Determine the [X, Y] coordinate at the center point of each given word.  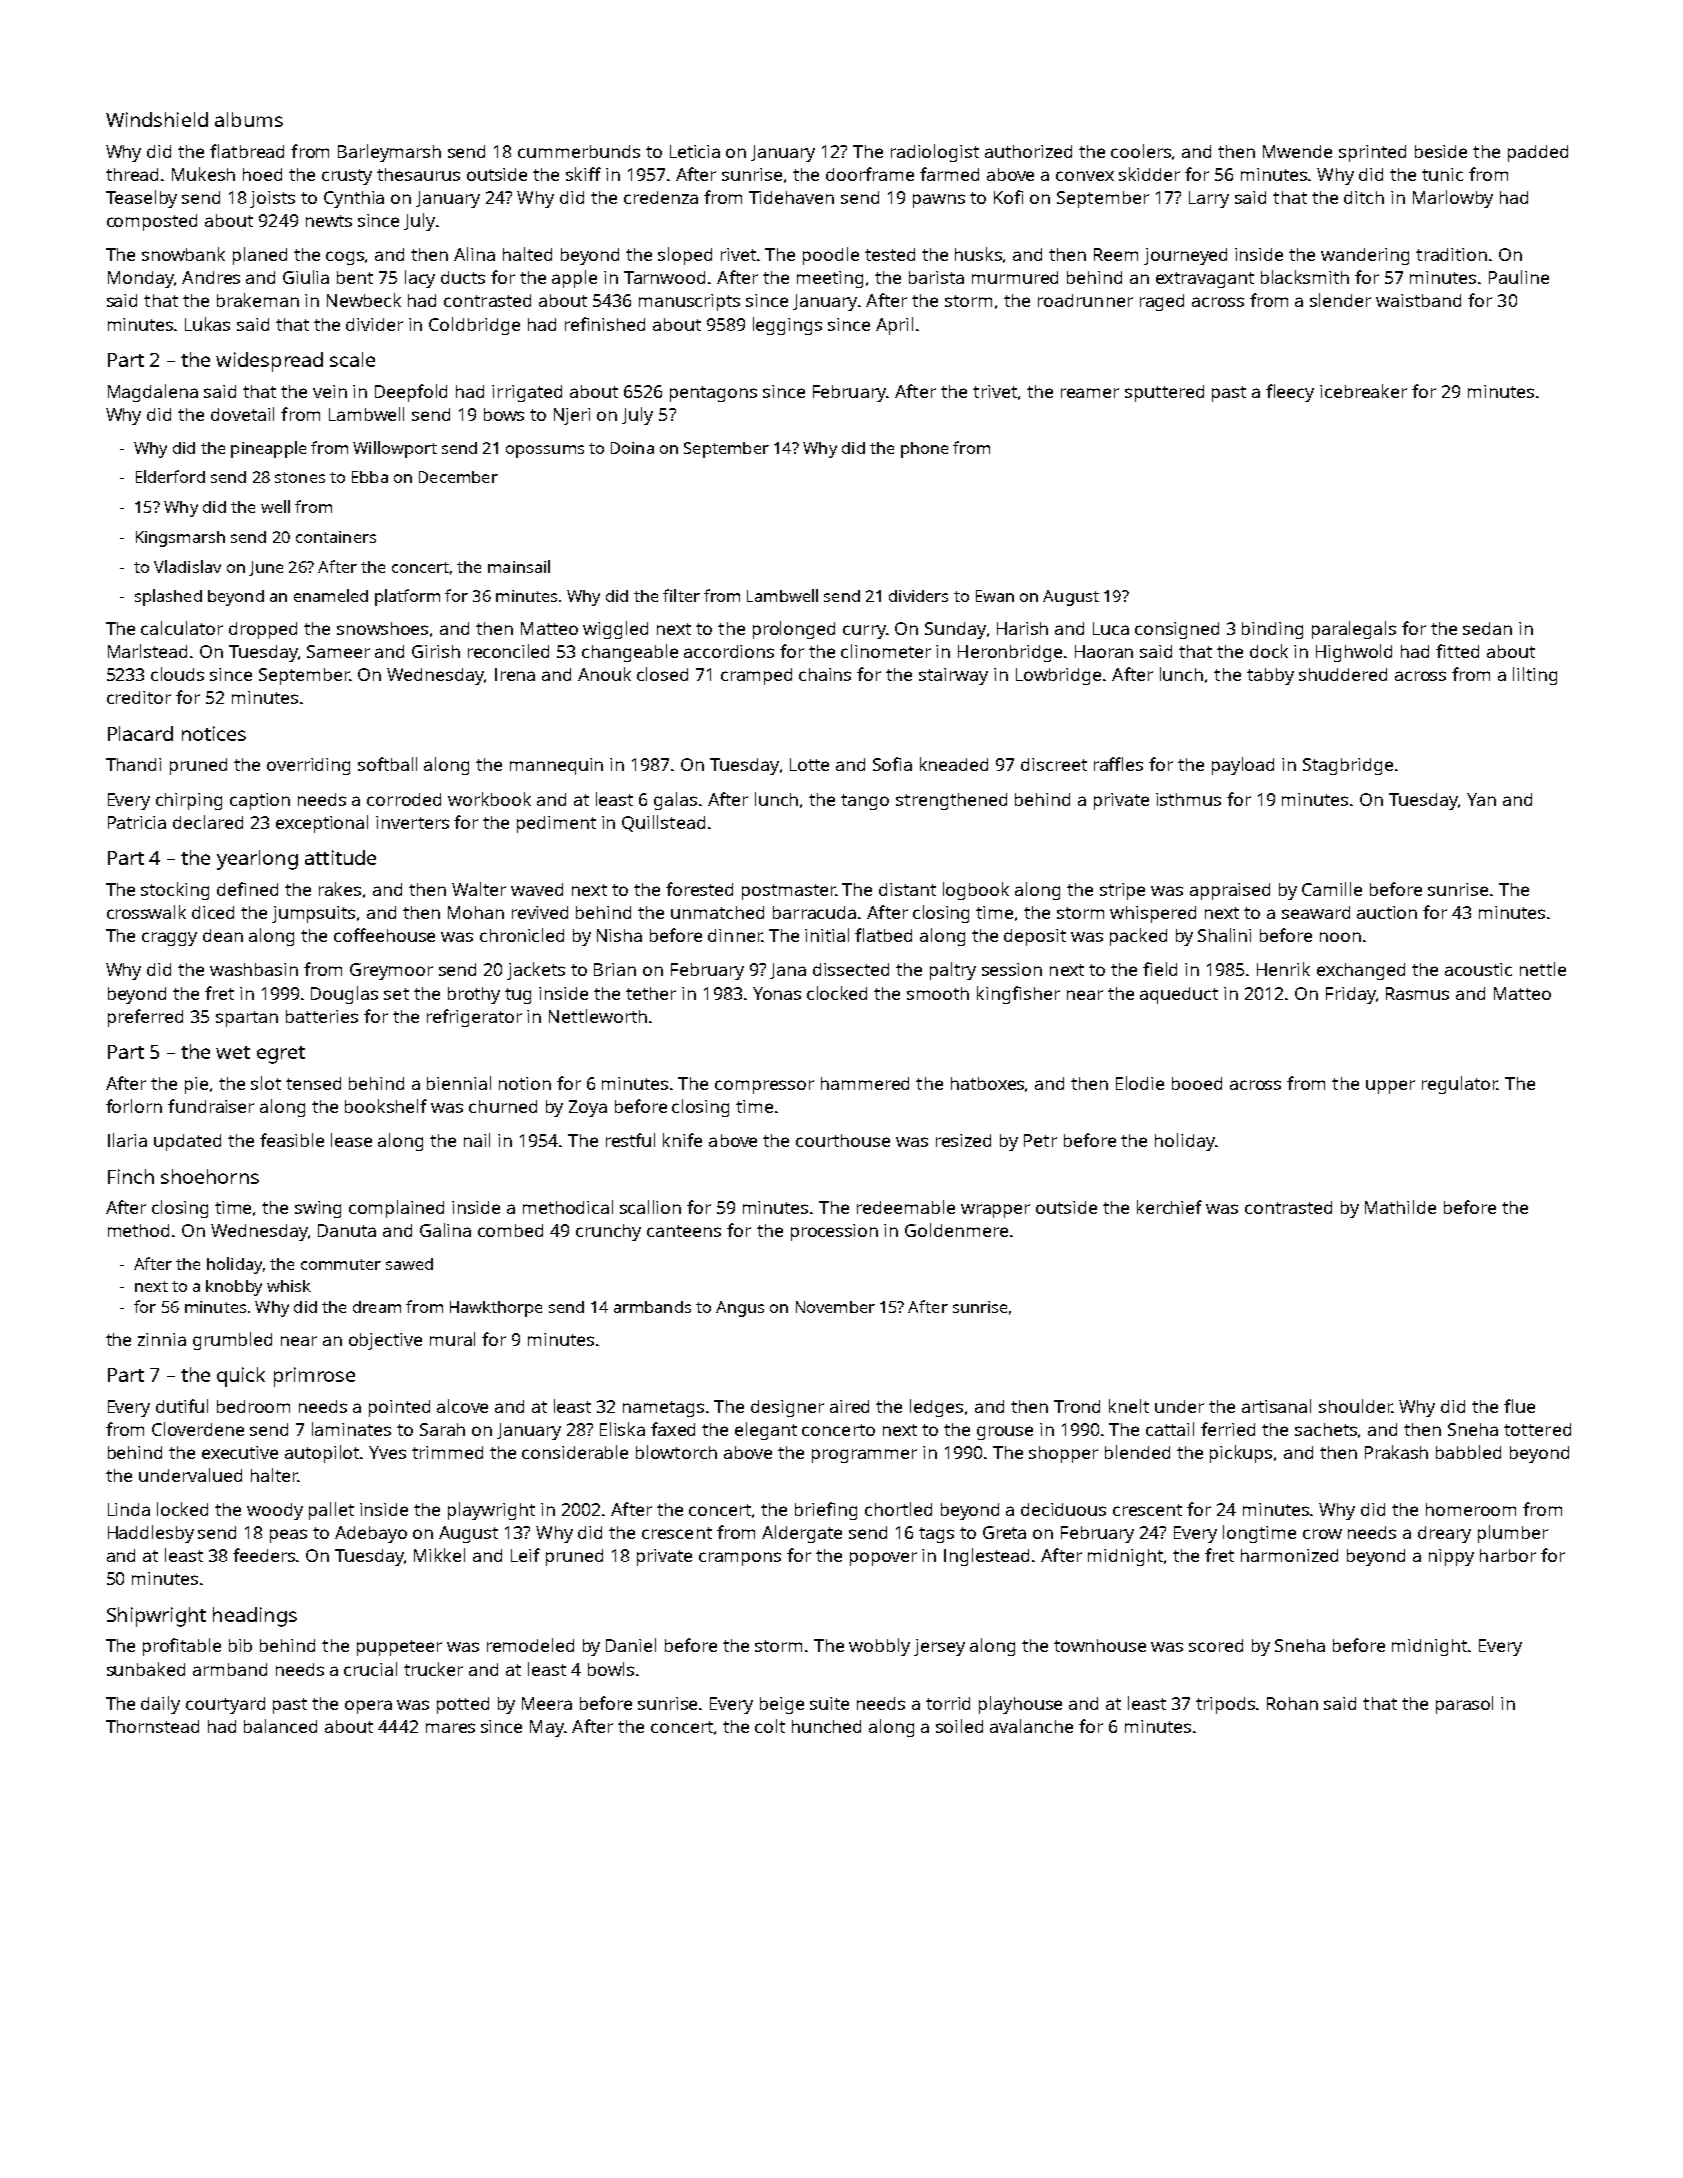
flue [1519, 1406]
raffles [1118, 764]
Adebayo [371, 1534]
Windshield [157, 119]
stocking [175, 891]
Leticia [695, 151]
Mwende [1297, 151]
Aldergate [802, 1534]
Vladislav [187, 566]
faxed [673, 1429]
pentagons [713, 394]
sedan [1487, 628]
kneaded [954, 764]
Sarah [442, 1429]
